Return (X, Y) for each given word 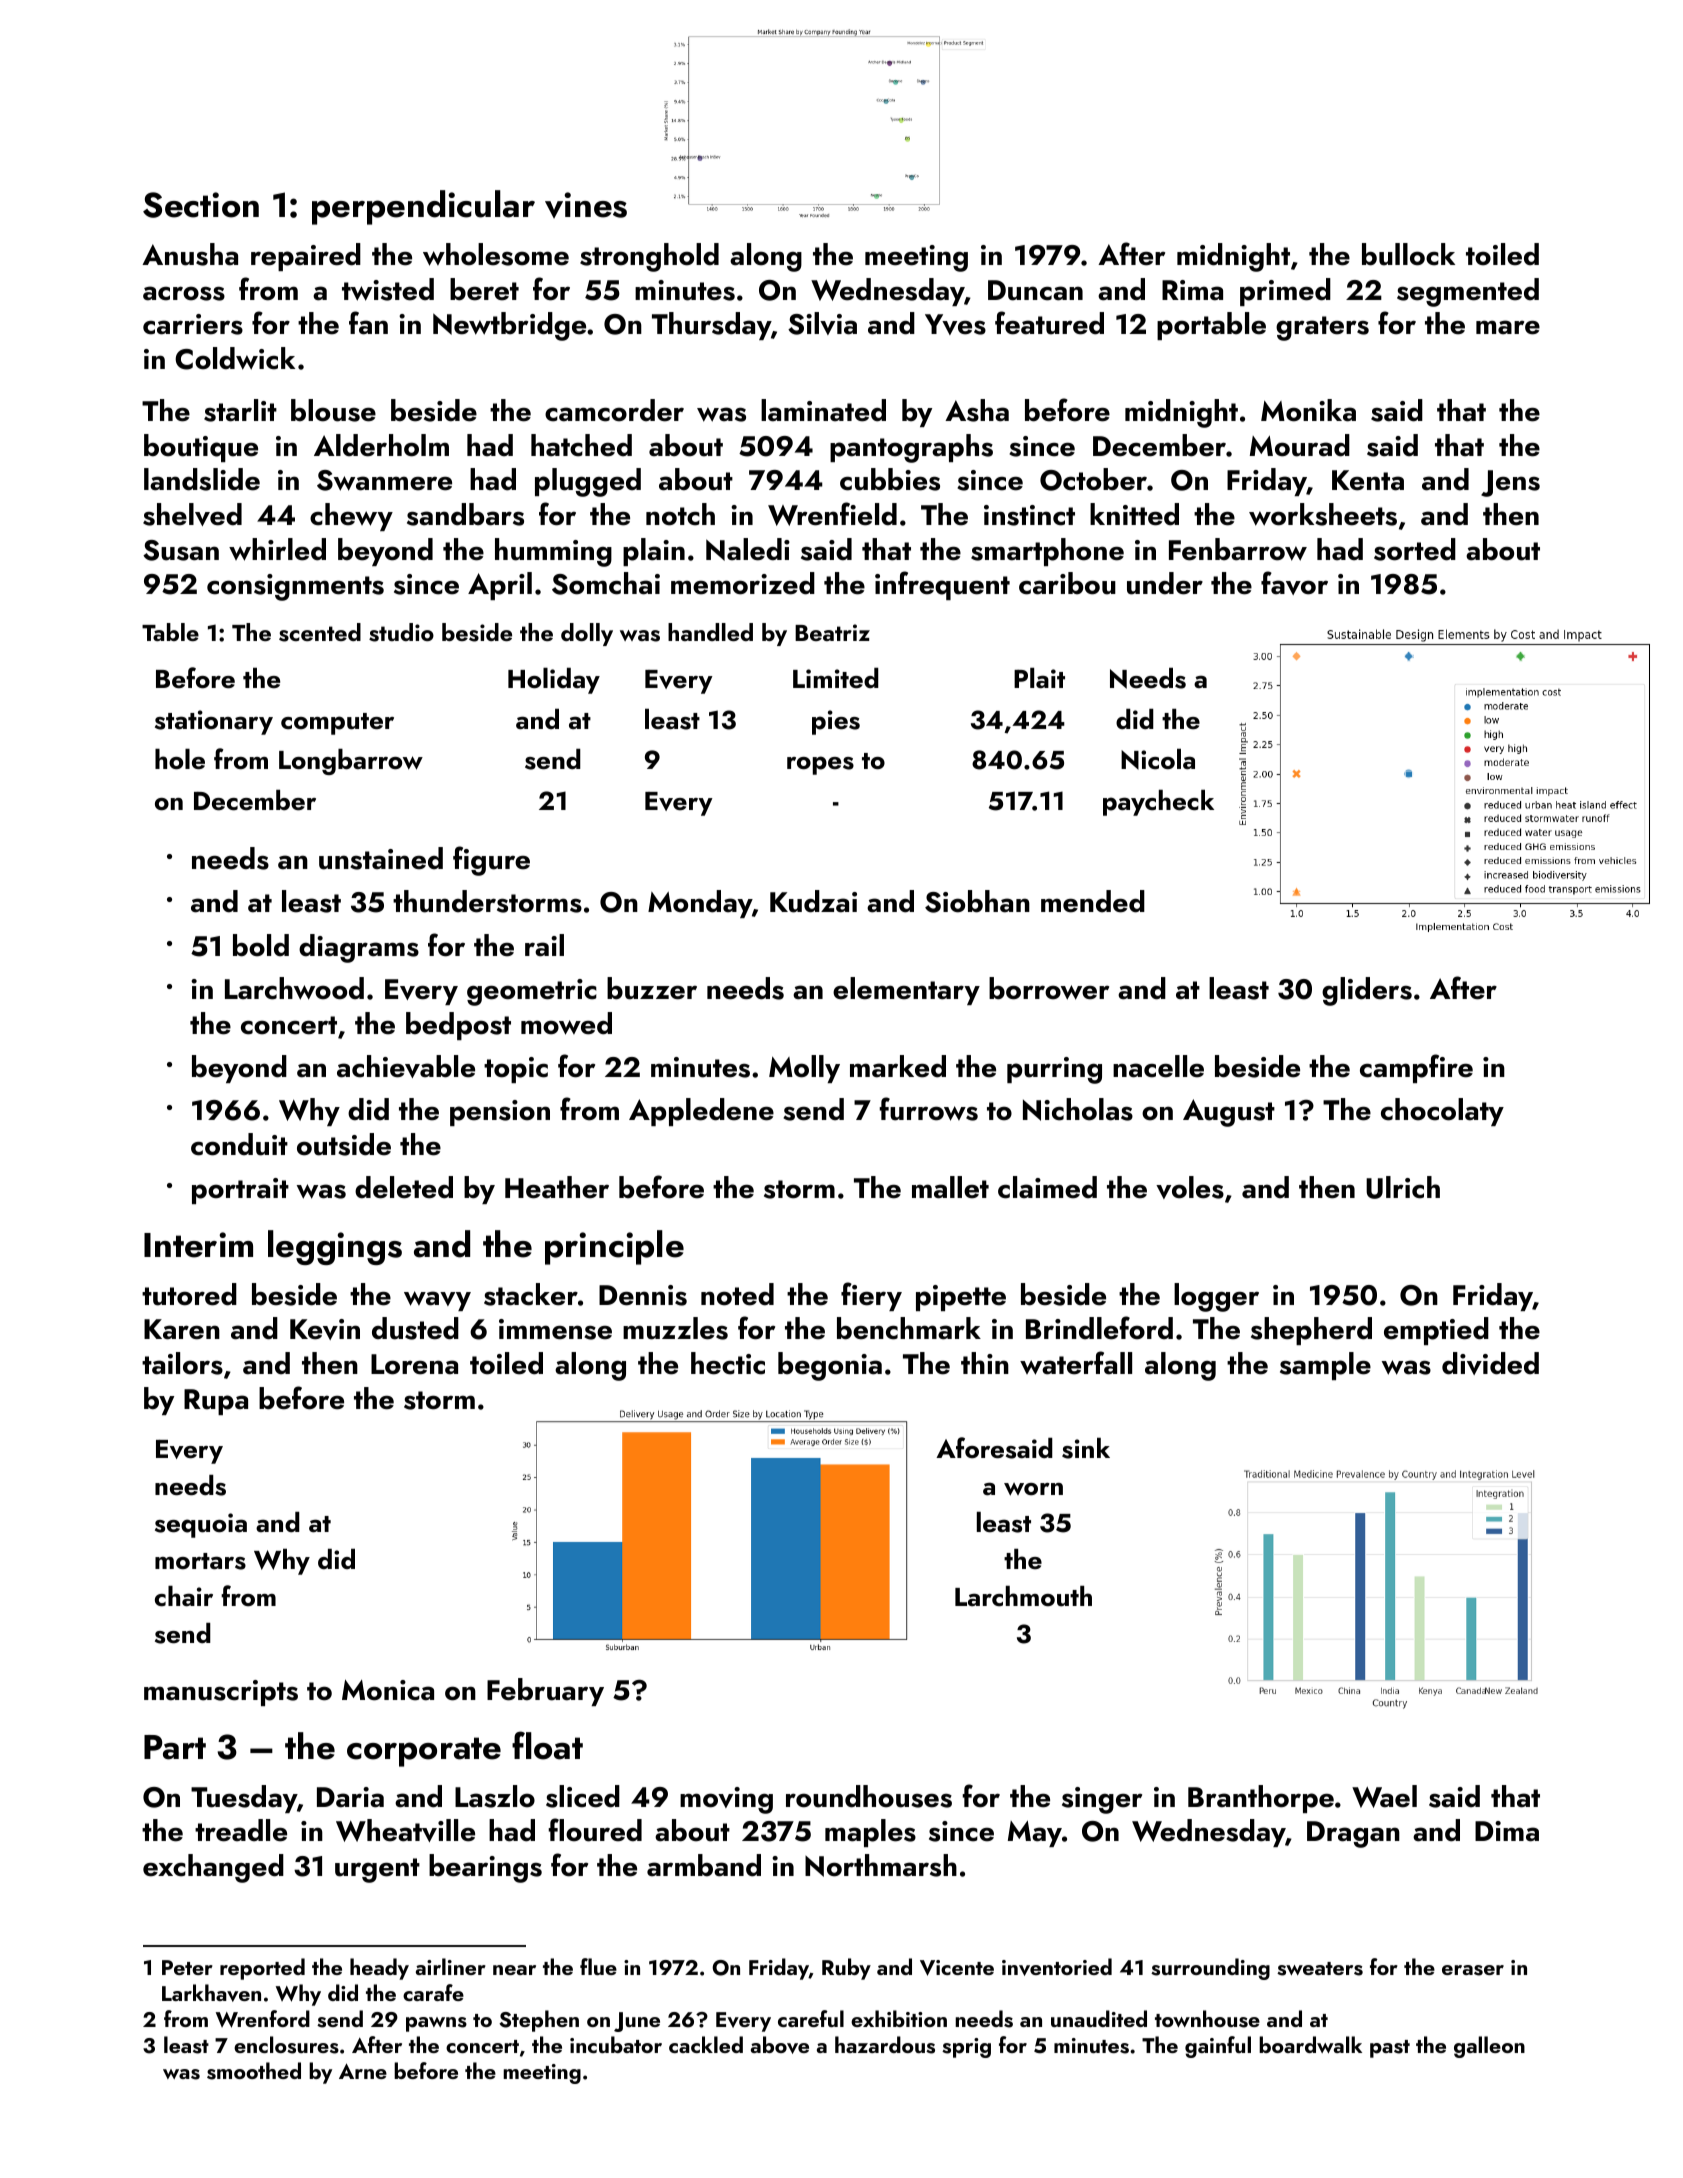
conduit (239, 1144)
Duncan (1035, 290)
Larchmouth (1023, 1596)
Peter (187, 1967)
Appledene (701, 1112)
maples (870, 1833)
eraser (1473, 1970)
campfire (1416, 1068)
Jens (1510, 483)
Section (201, 205)
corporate (424, 1752)
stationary (214, 722)
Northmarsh (881, 1865)
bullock (1408, 254)
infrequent (942, 585)
